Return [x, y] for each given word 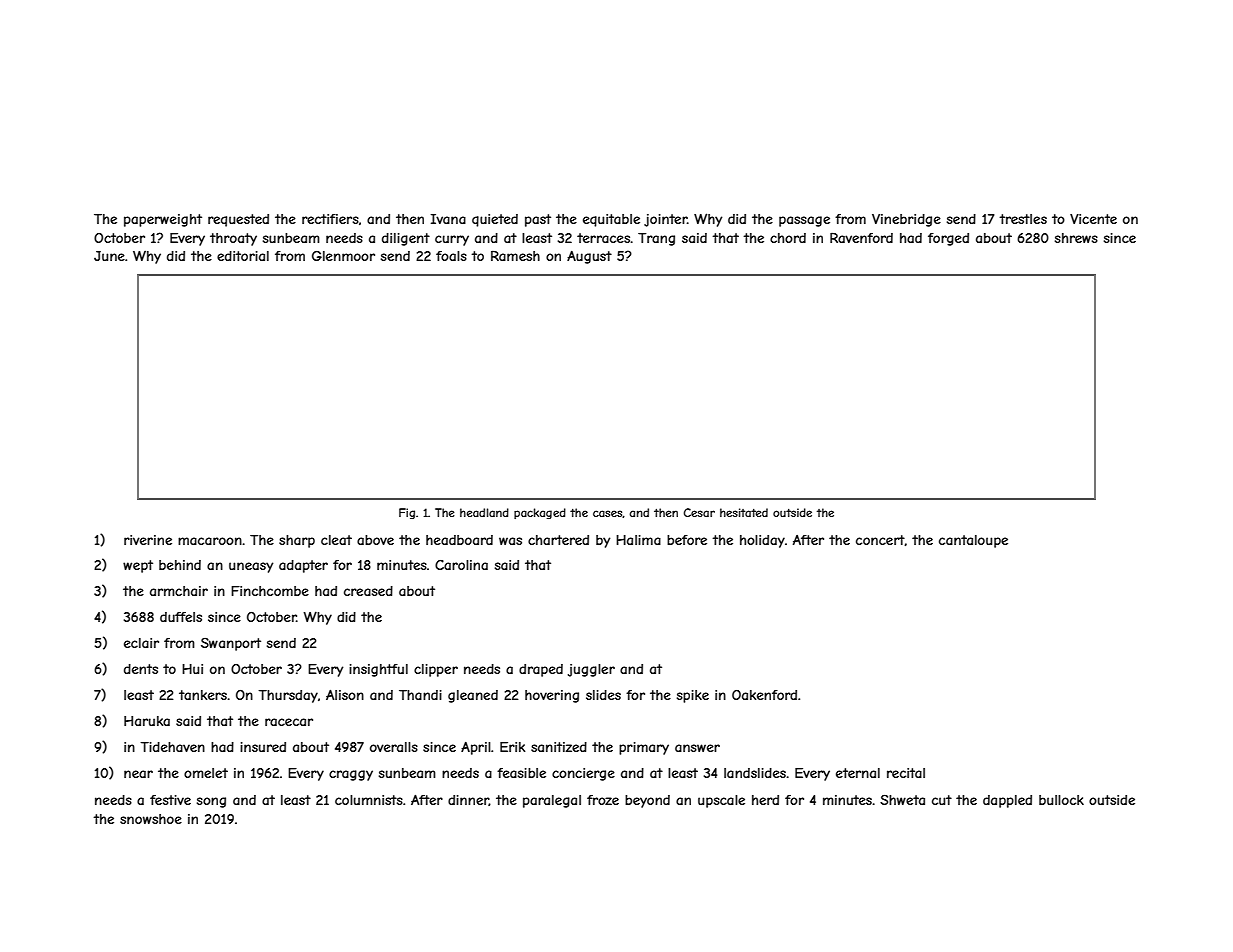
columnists [369, 800]
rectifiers [330, 219]
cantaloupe [973, 541]
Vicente [1093, 219]
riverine [148, 540]
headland [484, 512]
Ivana [448, 219]
